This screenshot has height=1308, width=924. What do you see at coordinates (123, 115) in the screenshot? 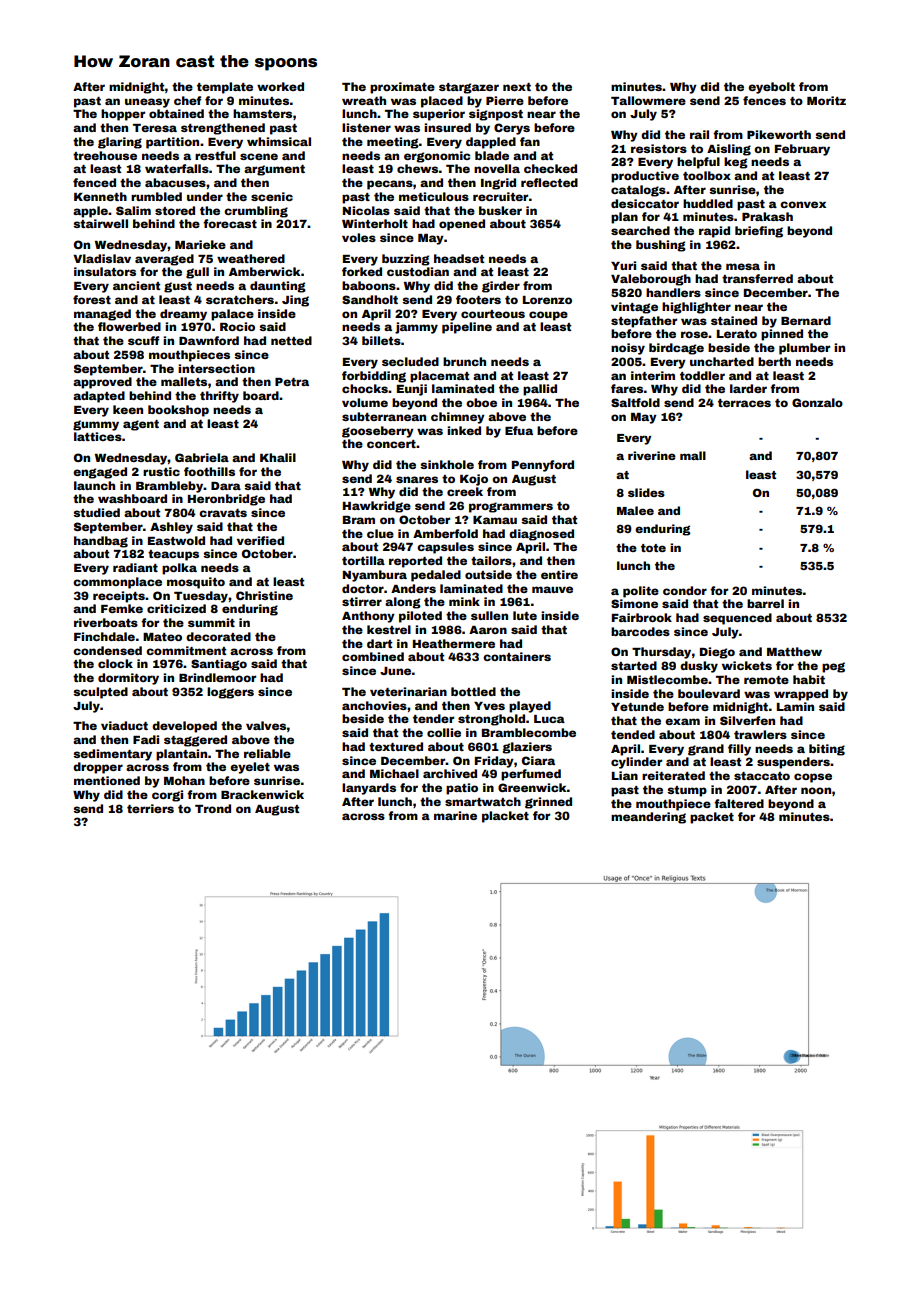
I see `hopper` at bounding box center [123, 115].
